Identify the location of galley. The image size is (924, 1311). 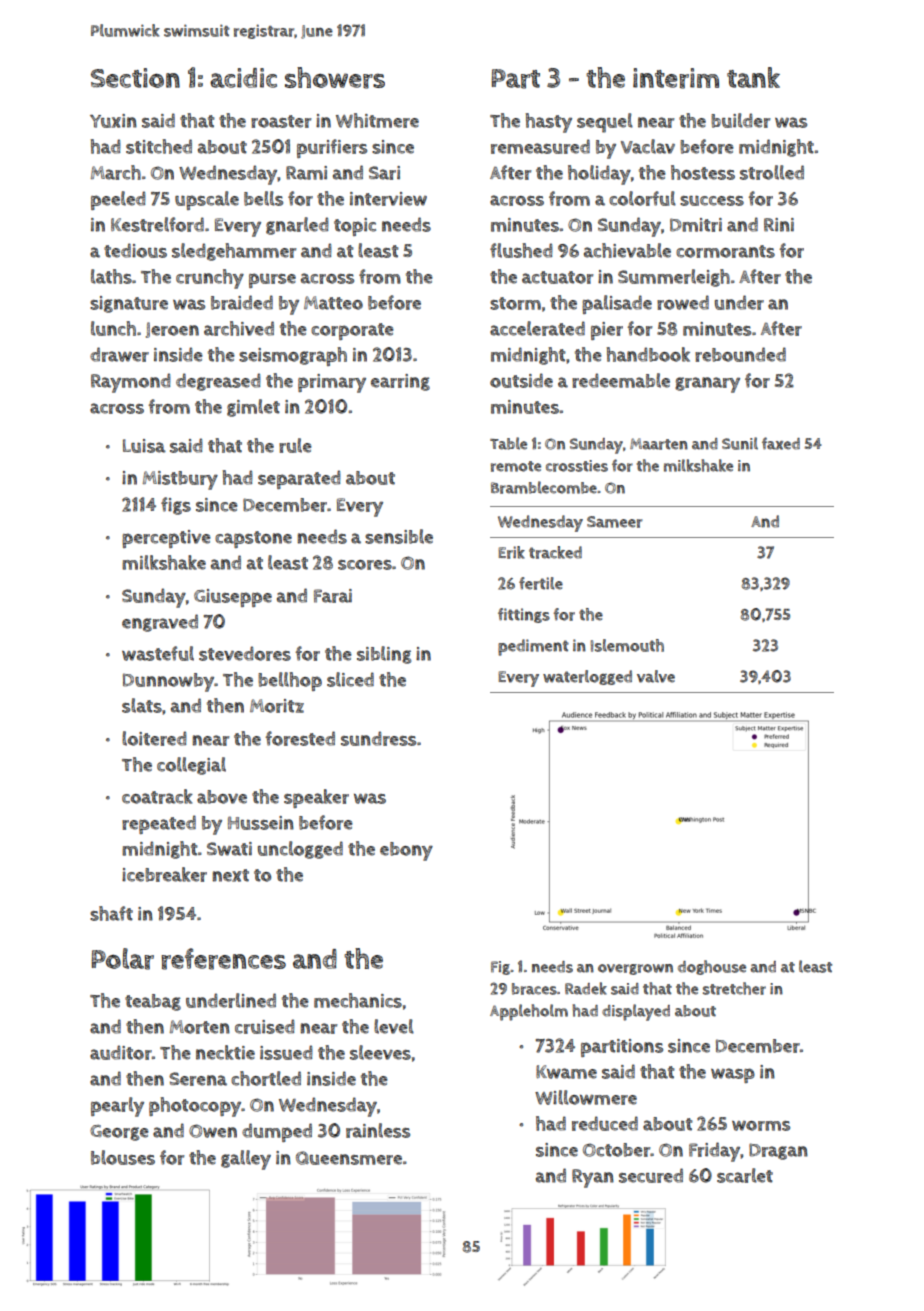
(246, 1160).
